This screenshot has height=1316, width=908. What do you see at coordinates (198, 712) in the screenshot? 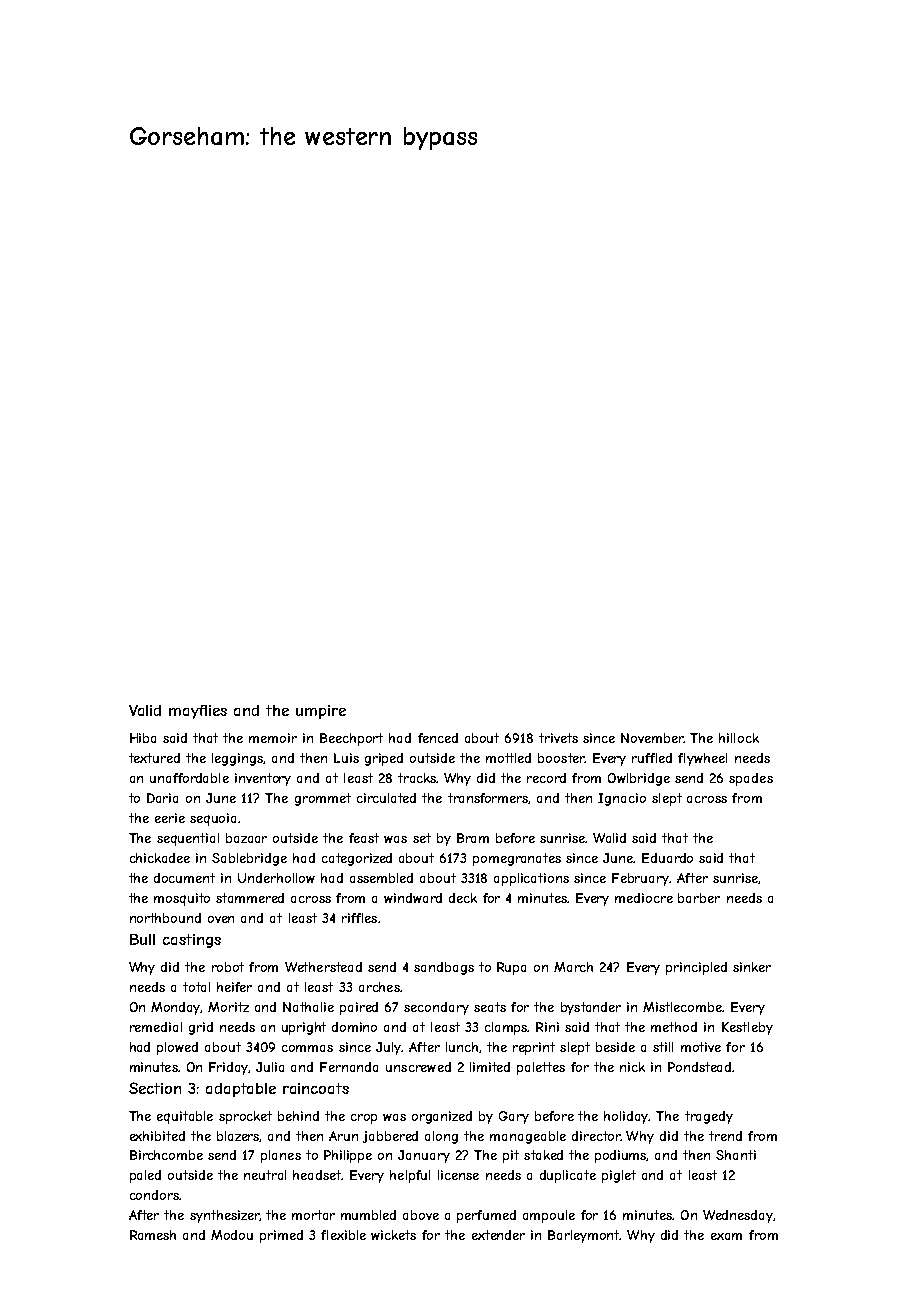
I see `mayflies` at bounding box center [198, 712].
